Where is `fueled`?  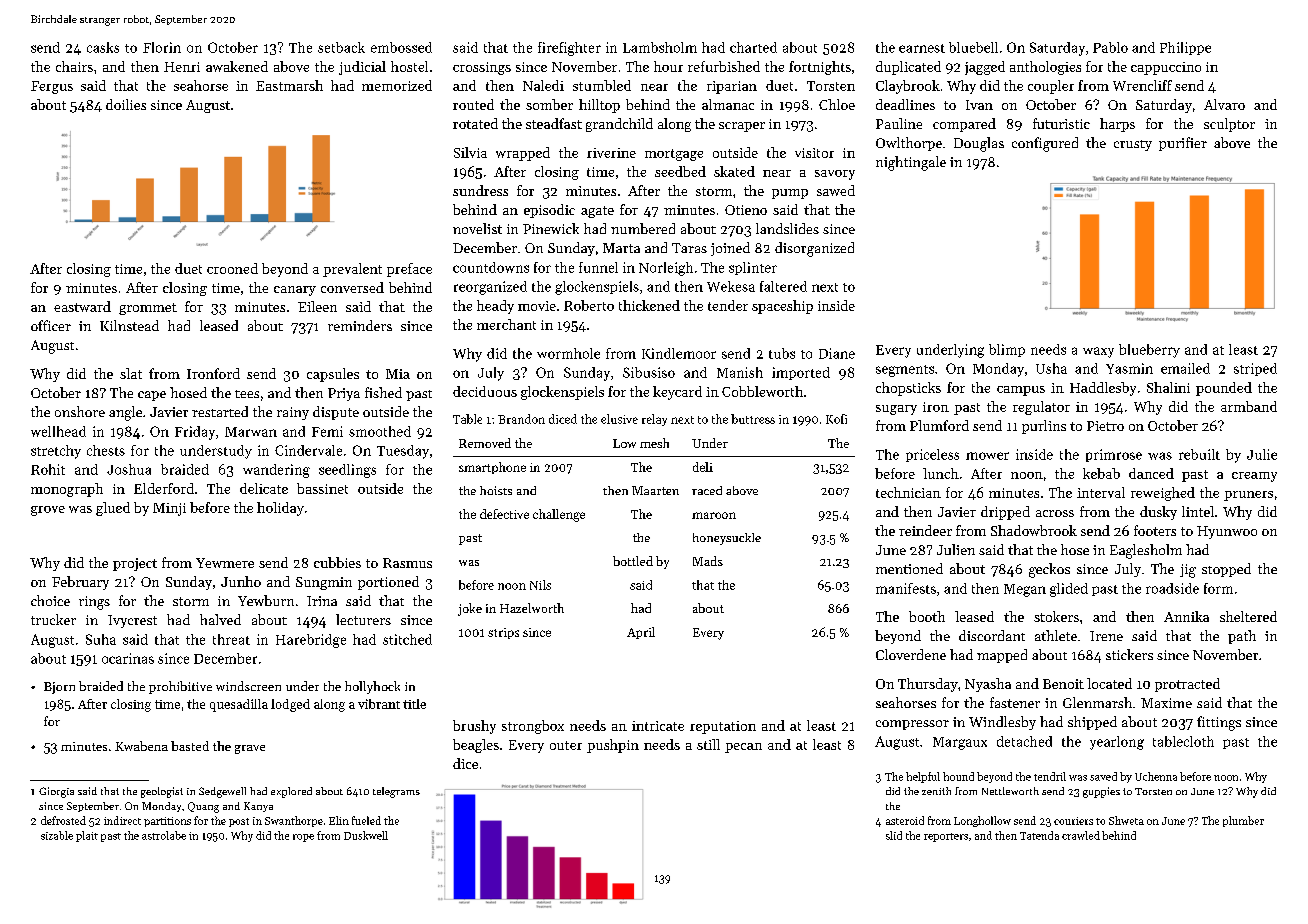 fueled is located at coordinates (366, 820).
